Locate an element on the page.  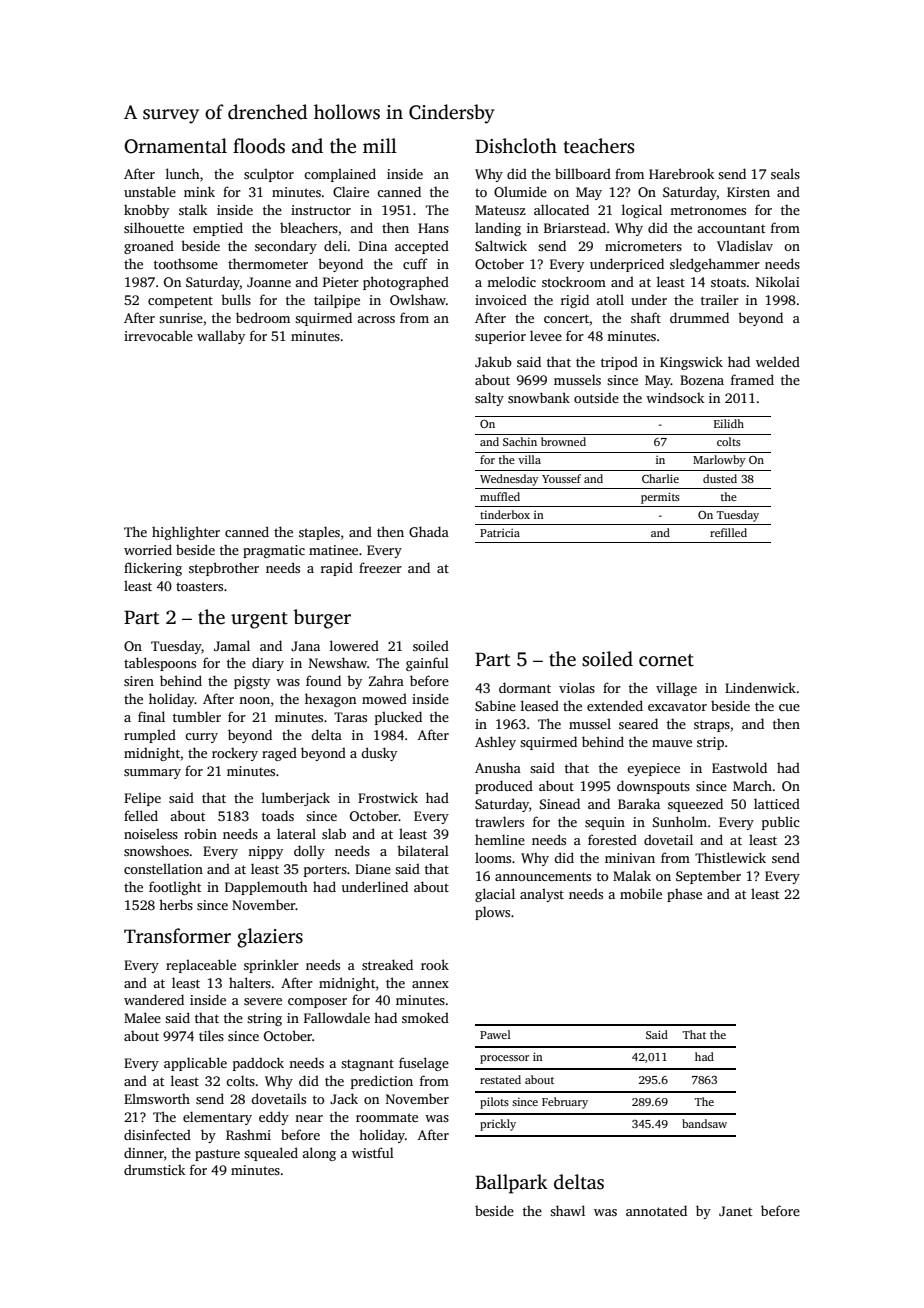
groaned is located at coordinates (149, 247).
